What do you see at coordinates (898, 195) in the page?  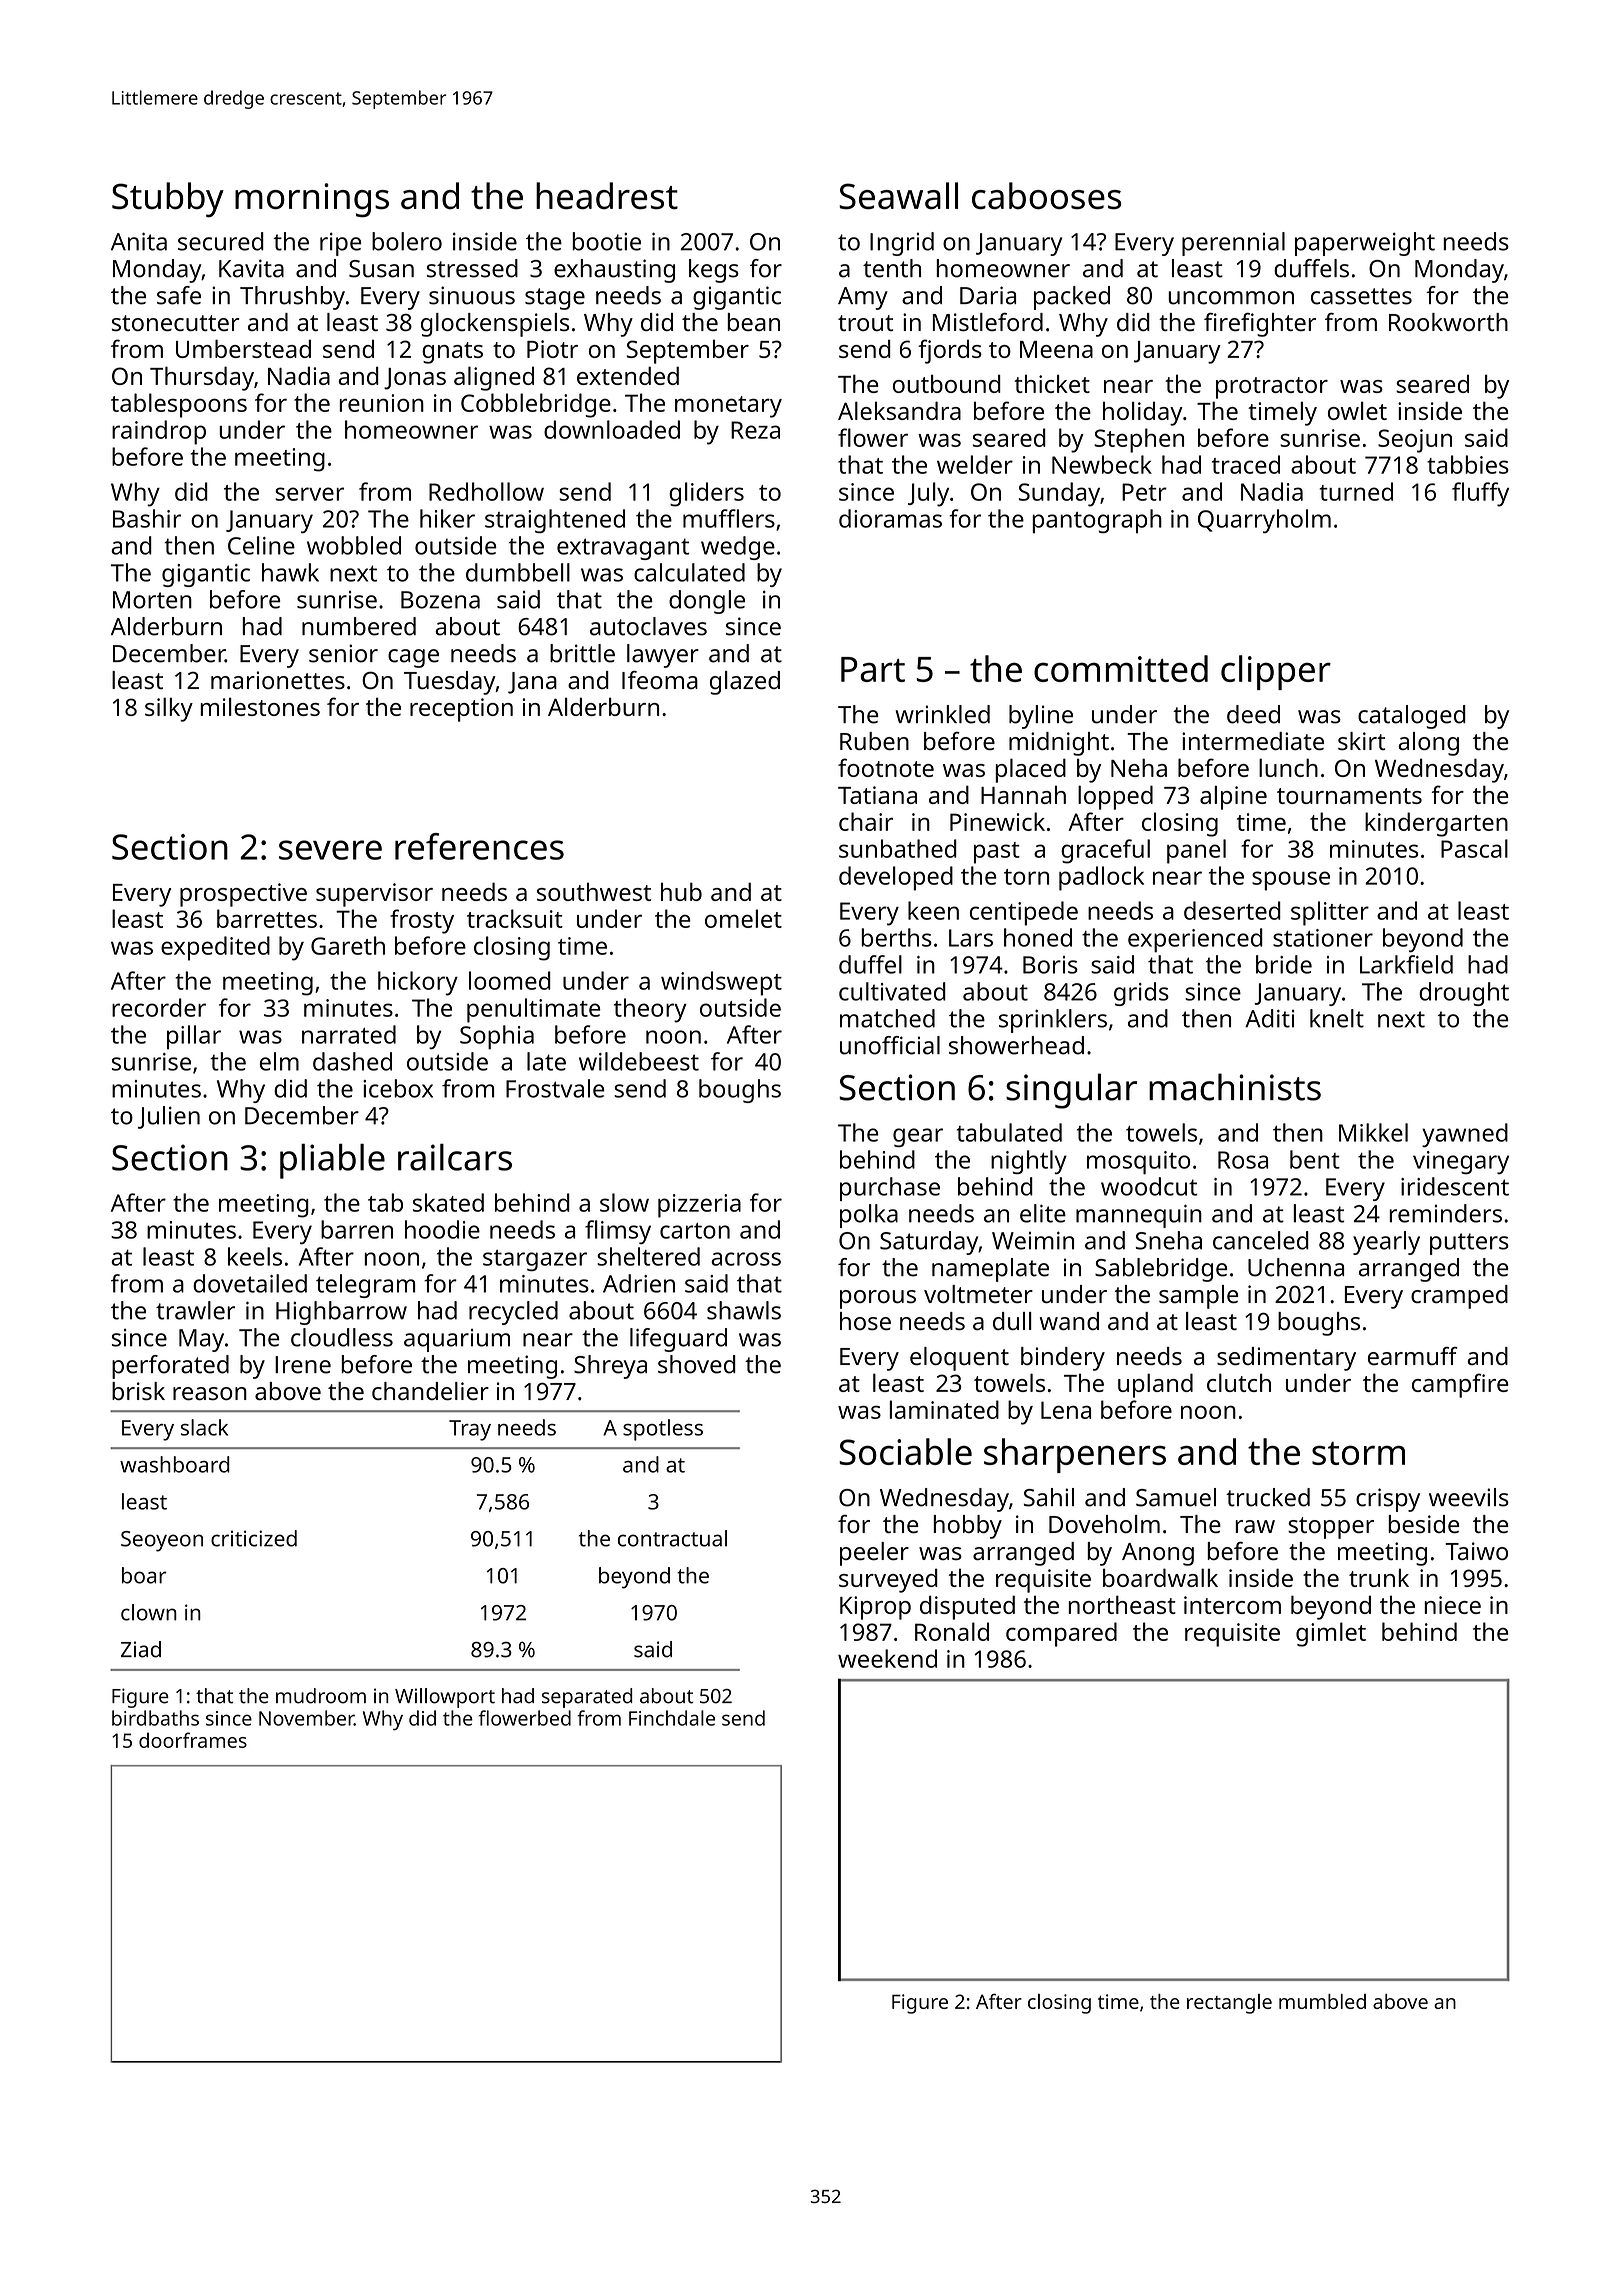 I see `Seawall` at bounding box center [898, 195].
